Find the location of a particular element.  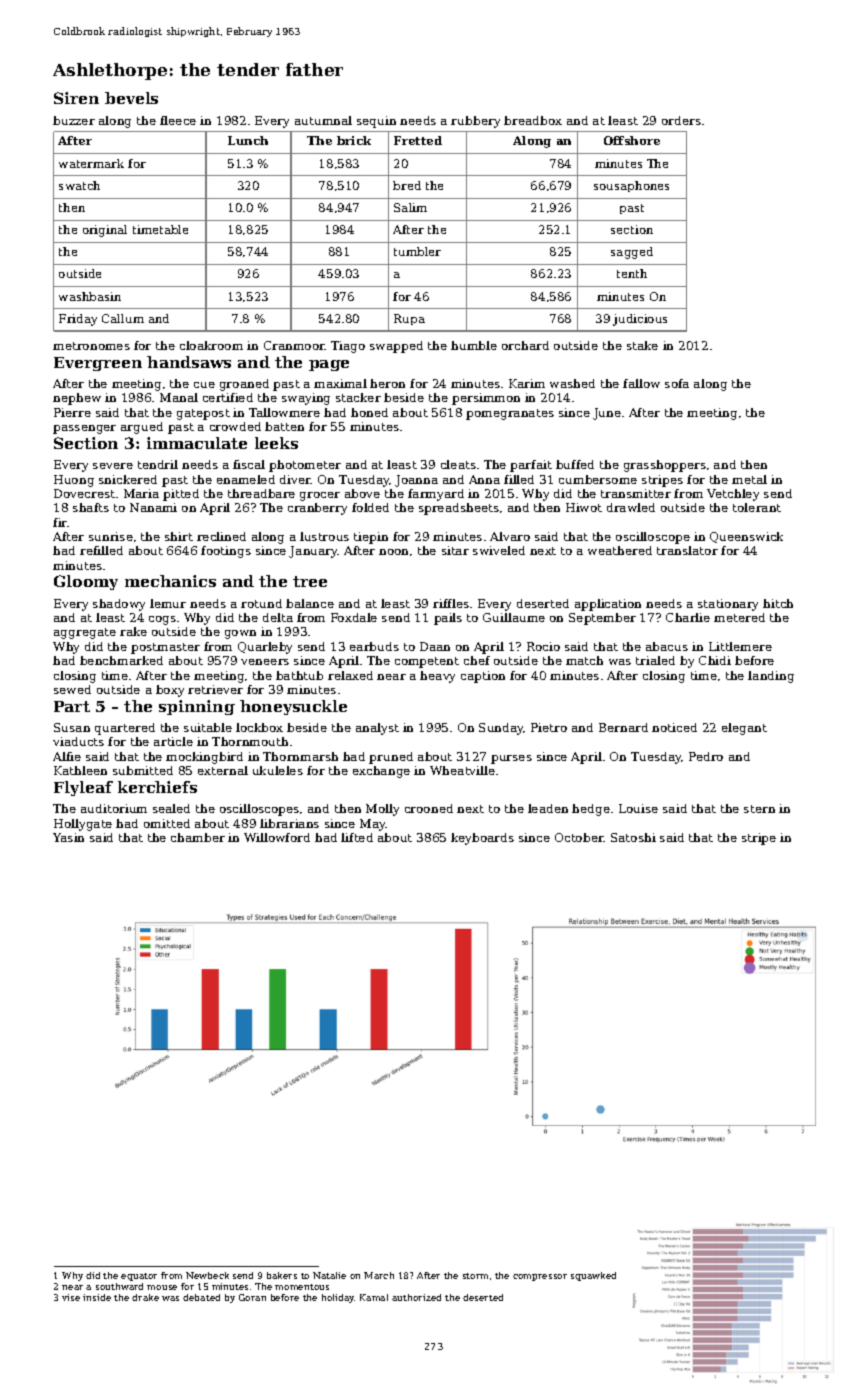

application is located at coordinates (608, 605).
